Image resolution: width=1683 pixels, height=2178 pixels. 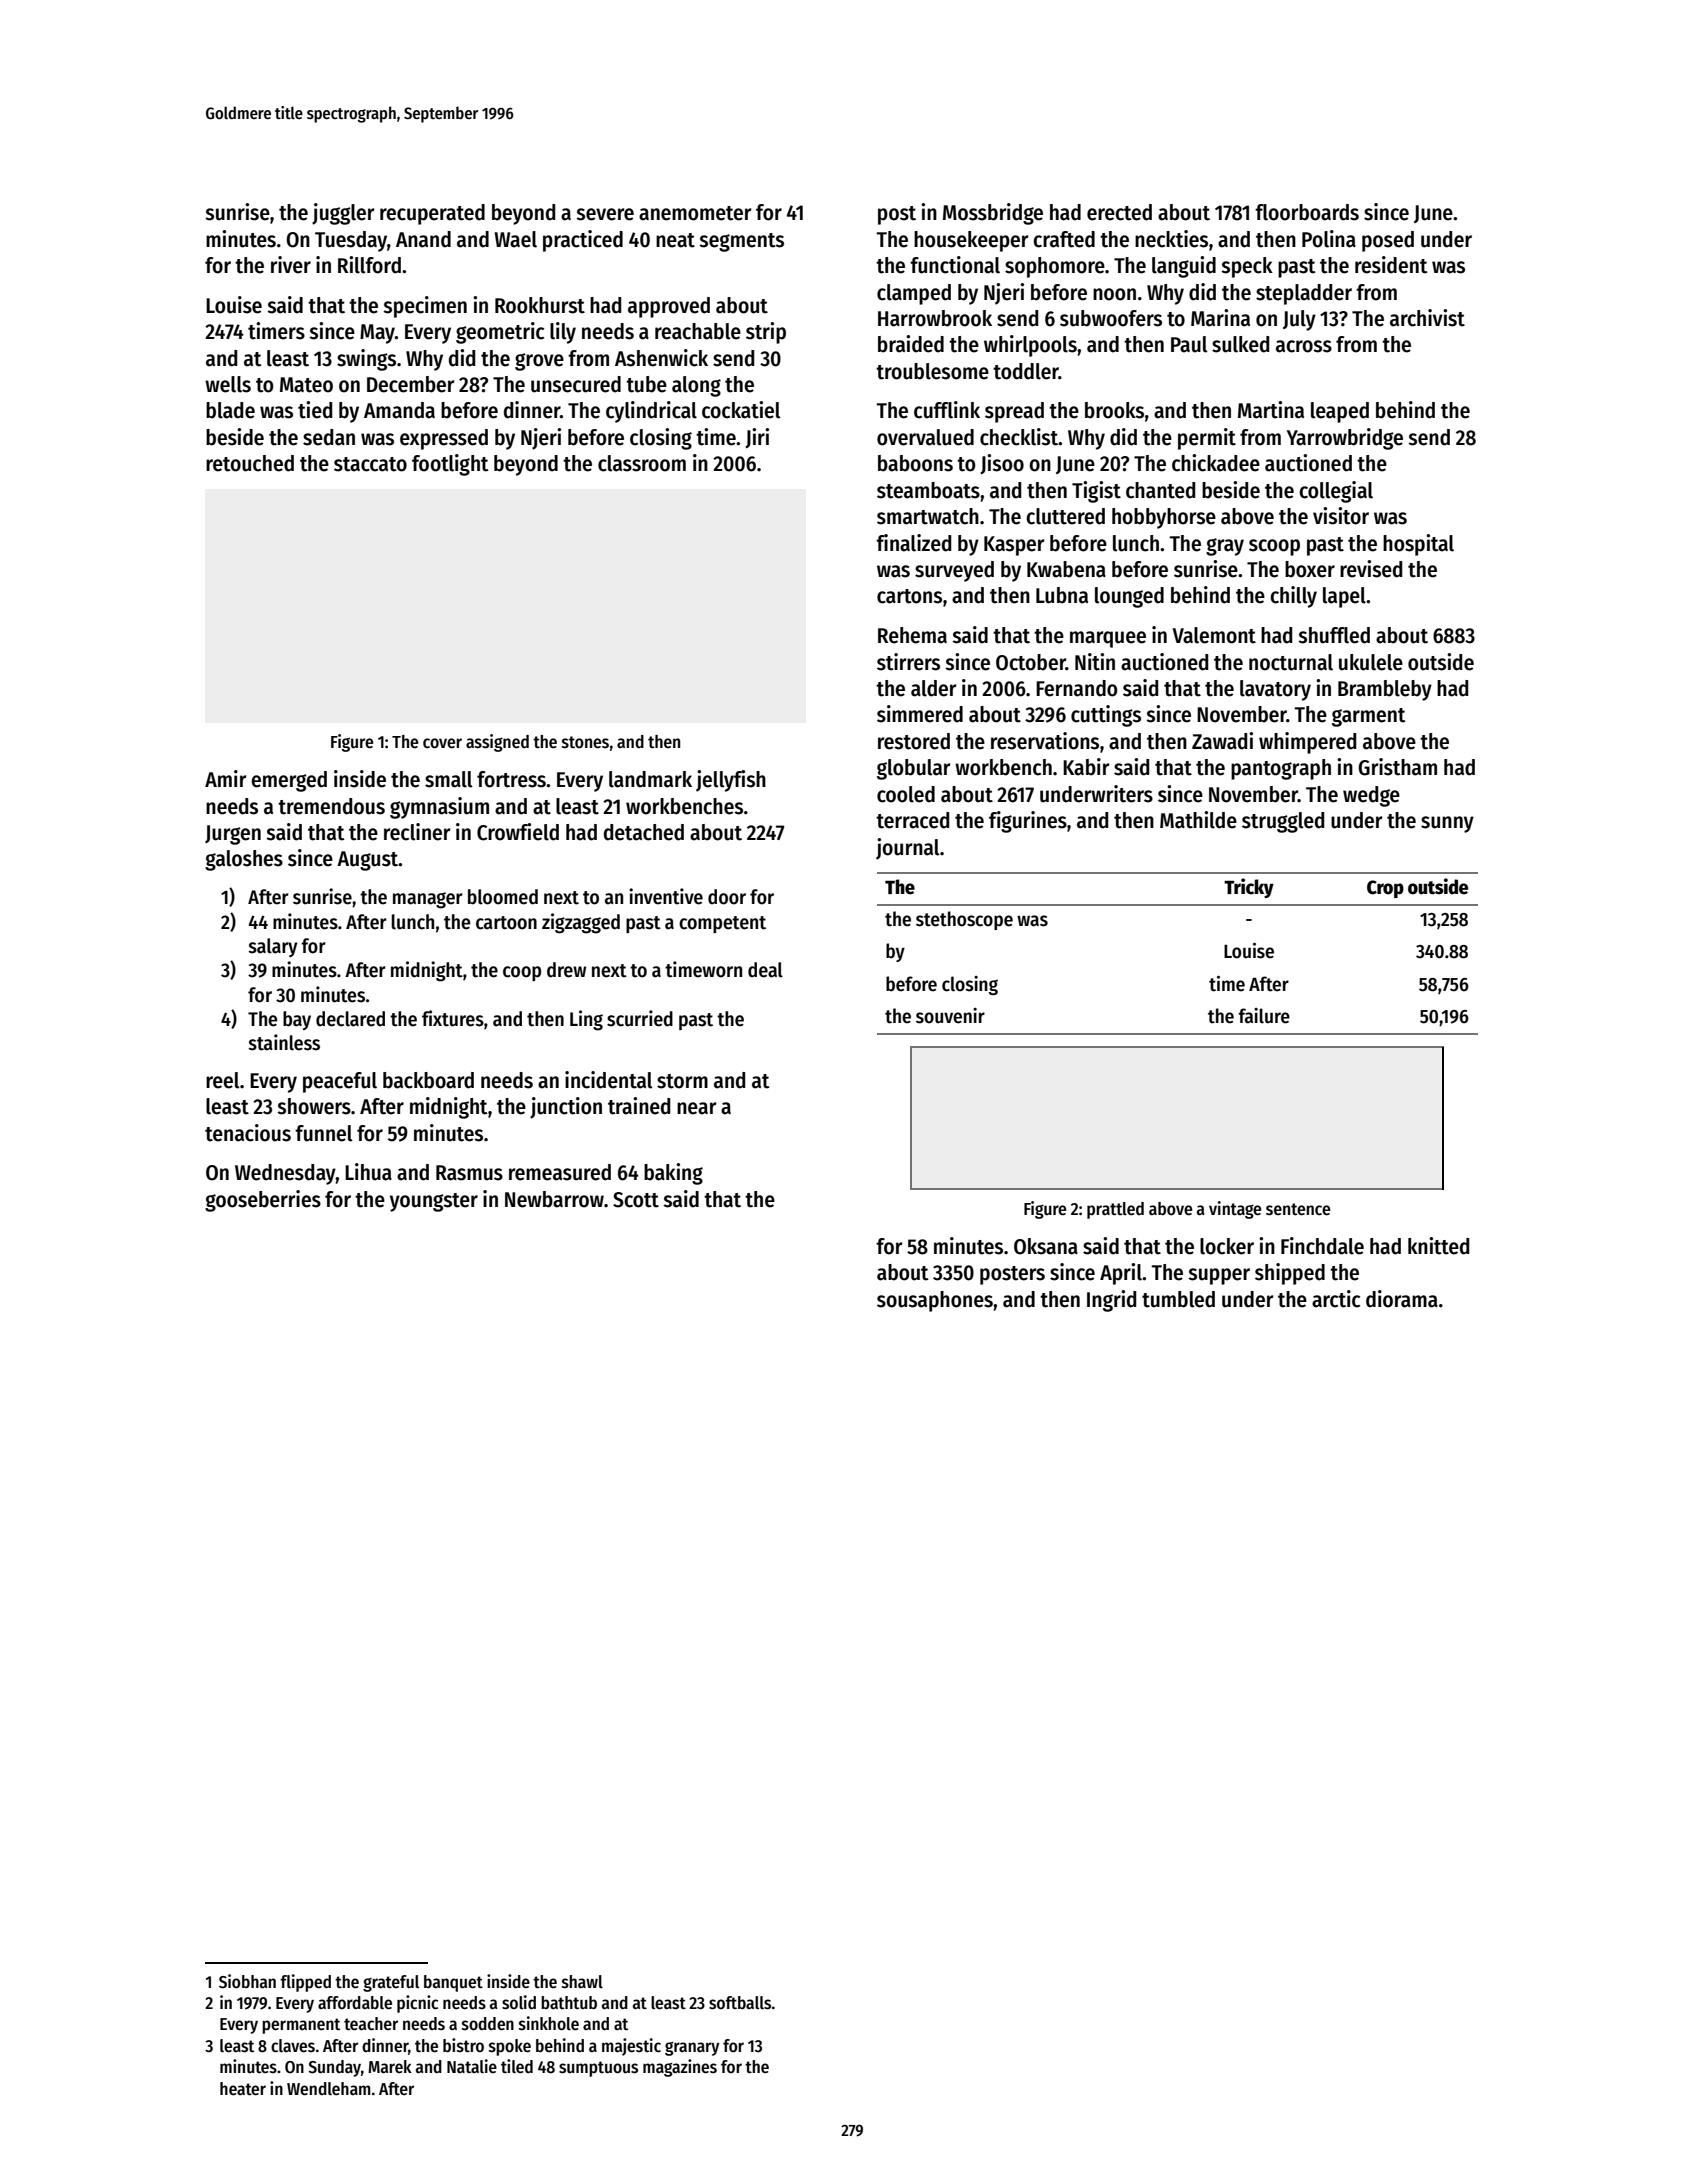 What do you see at coordinates (453, 1983) in the screenshot?
I see `banquet` at bounding box center [453, 1983].
